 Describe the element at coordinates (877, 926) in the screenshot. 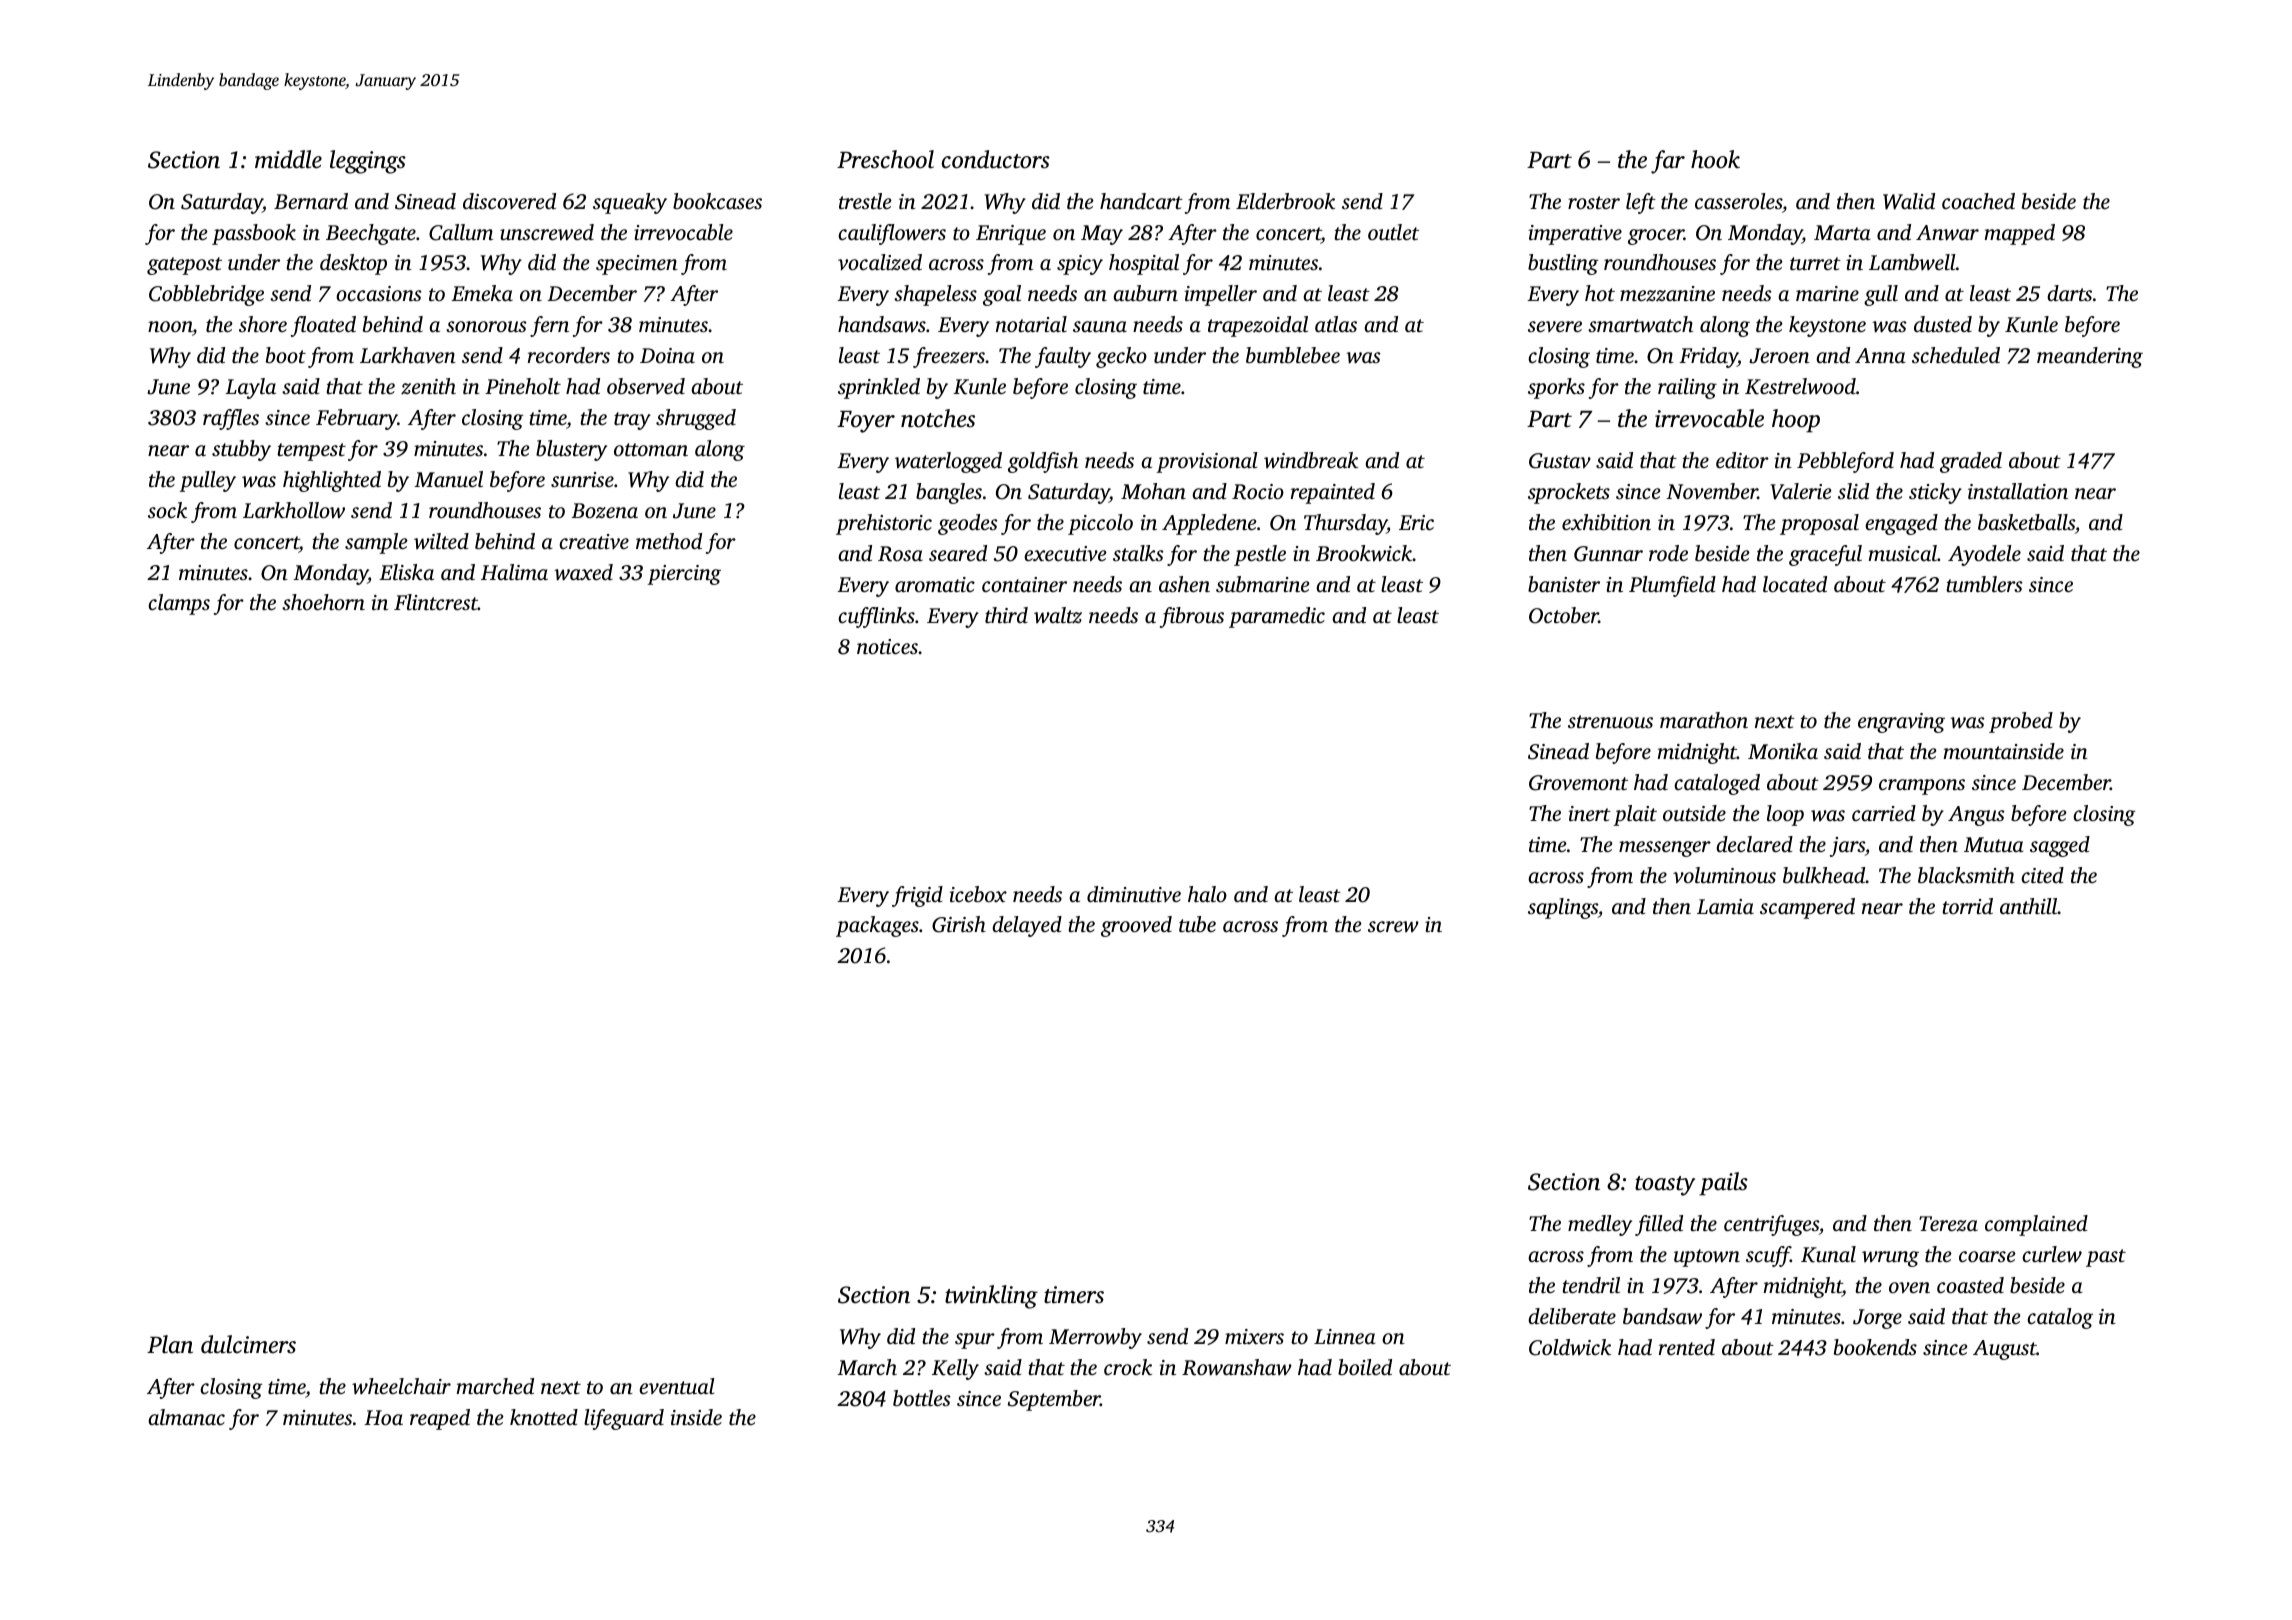

I see `packages` at that location.
